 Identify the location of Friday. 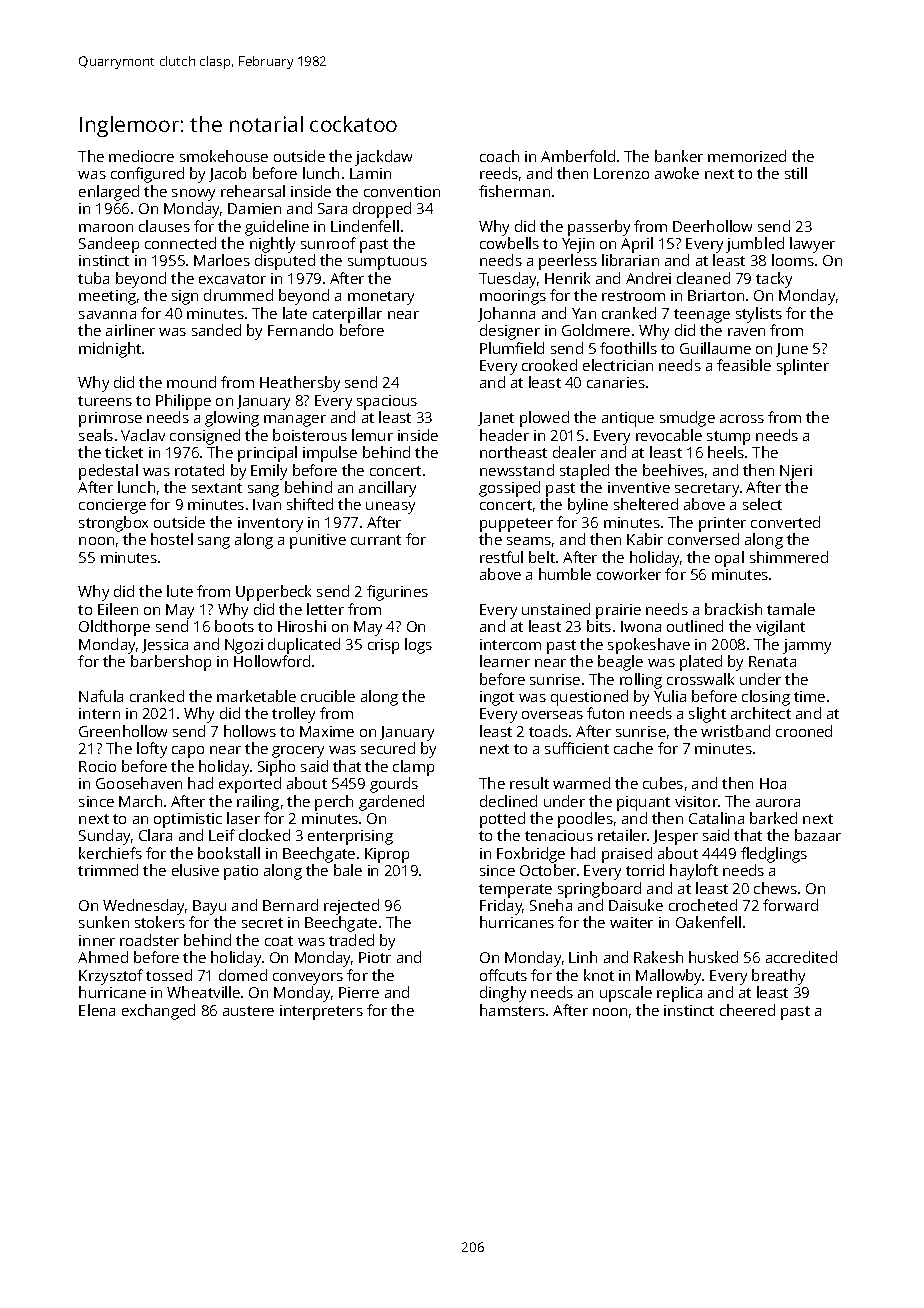
(501, 907).
